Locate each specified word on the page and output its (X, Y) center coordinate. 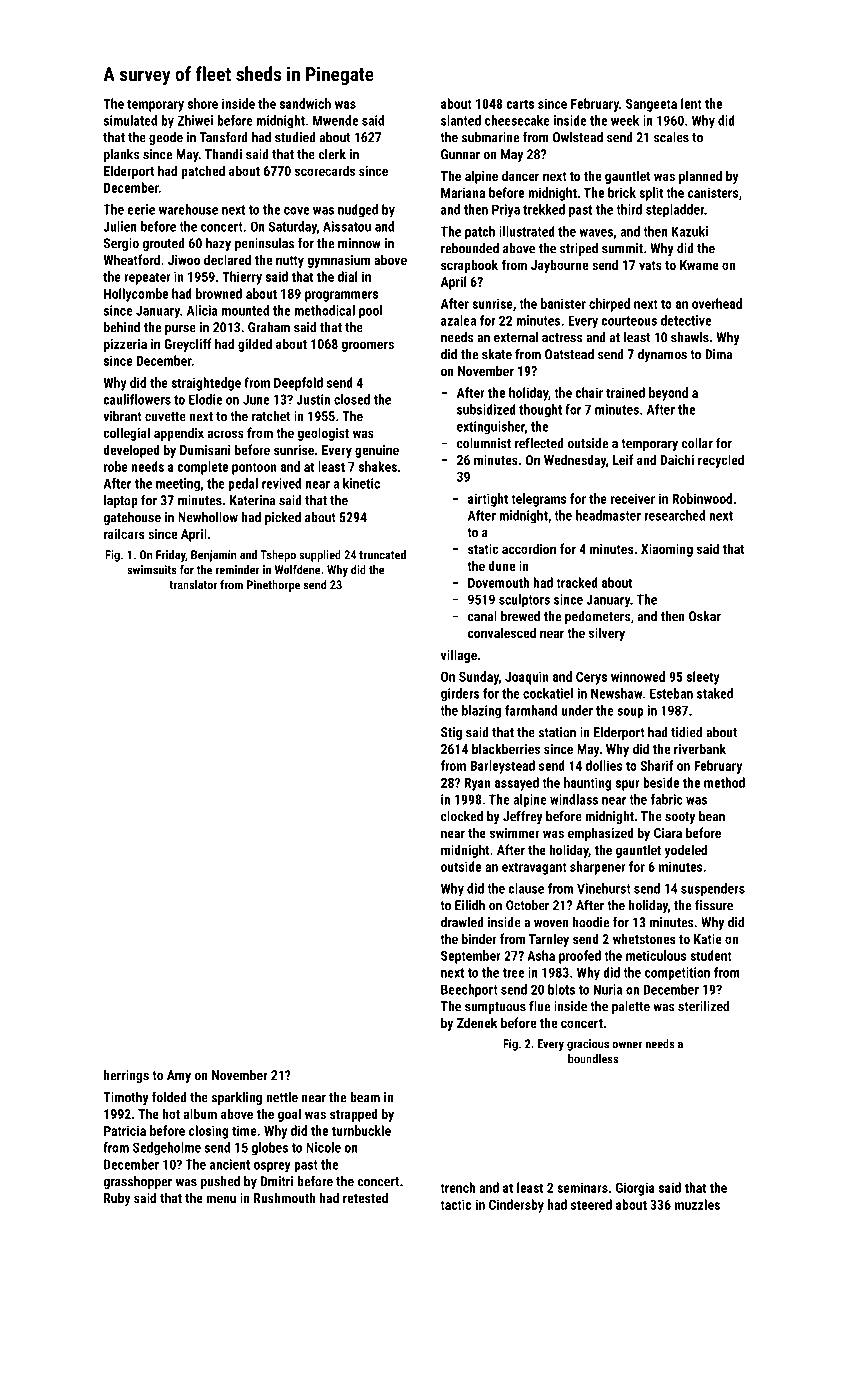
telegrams (539, 500)
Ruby (117, 1199)
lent (691, 103)
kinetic (361, 483)
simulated (130, 120)
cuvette (165, 417)
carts (520, 104)
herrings (126, 1076)
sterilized (703, 1006)
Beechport (469, 990)
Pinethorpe (273, 586)
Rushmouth (285, 1197)
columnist (484, 443)
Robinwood (702, 498)
